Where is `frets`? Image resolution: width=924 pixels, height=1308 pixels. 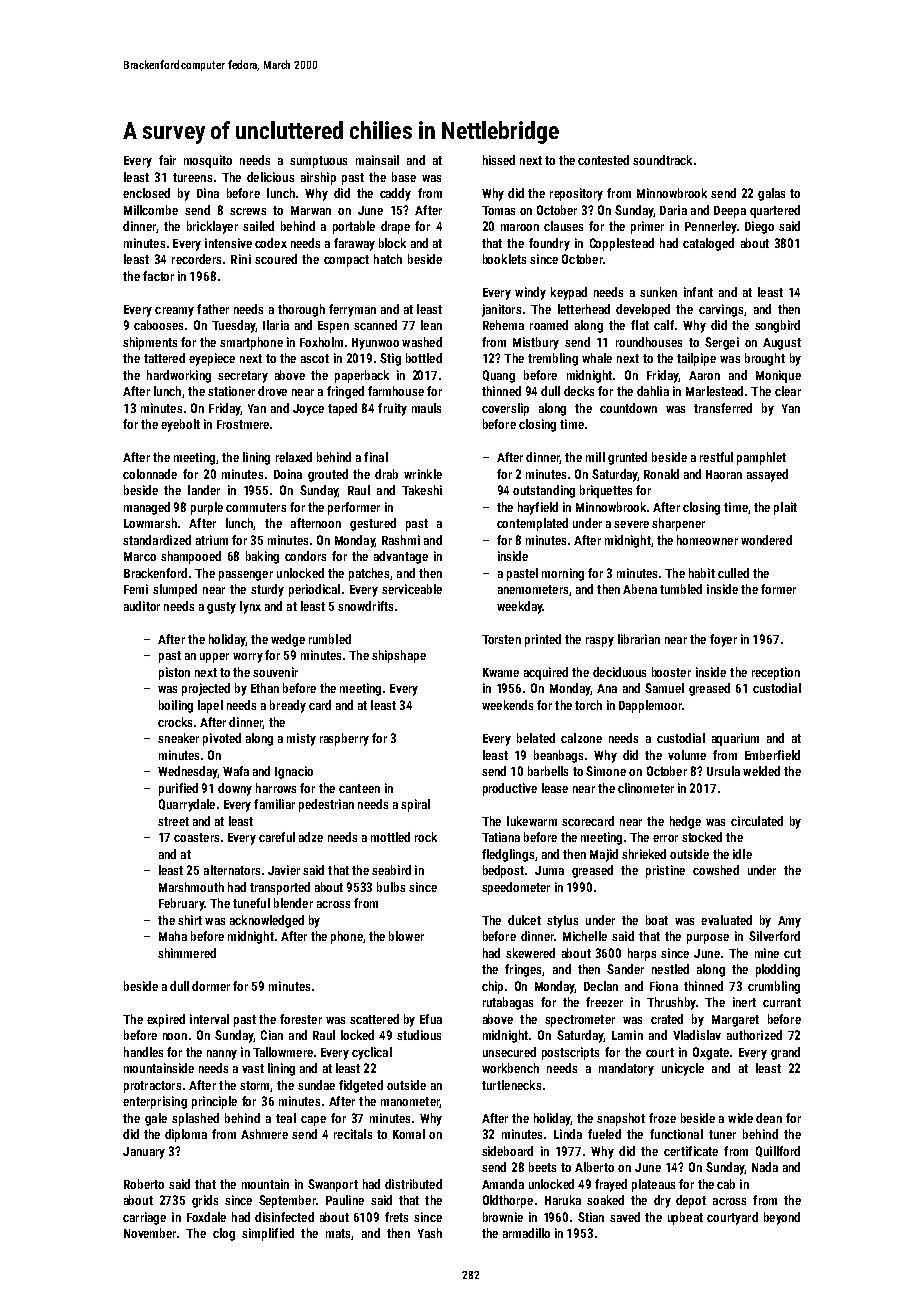
frets is located at coordinates (396, 1217).
